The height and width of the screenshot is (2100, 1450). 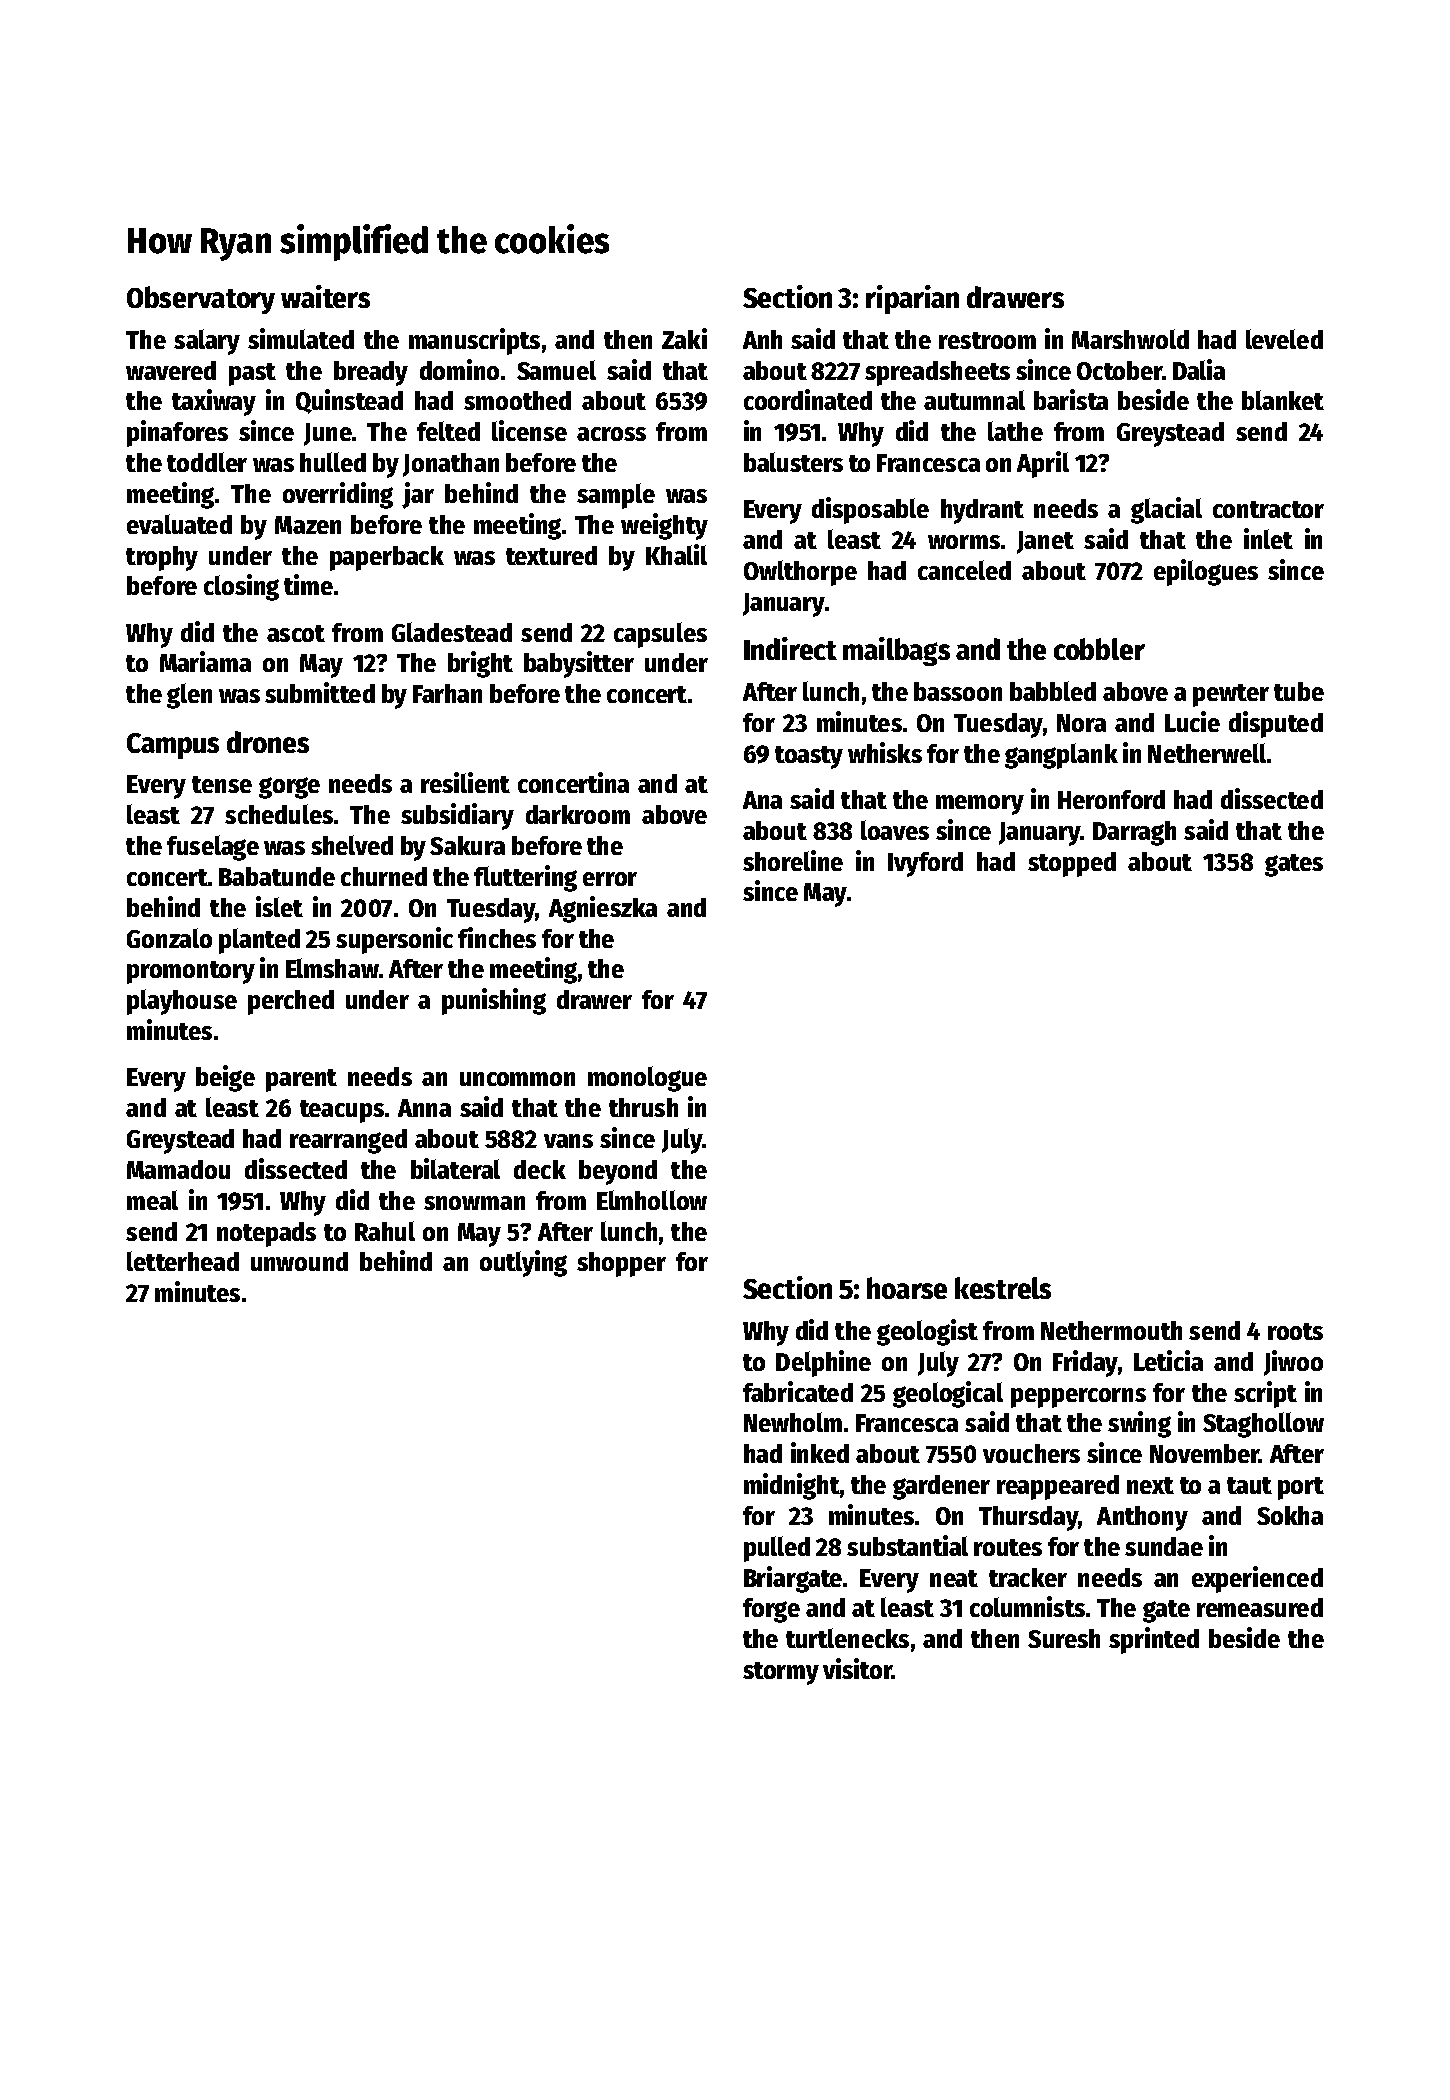 I want to click on supersonic, so click(x=394, y=940).
